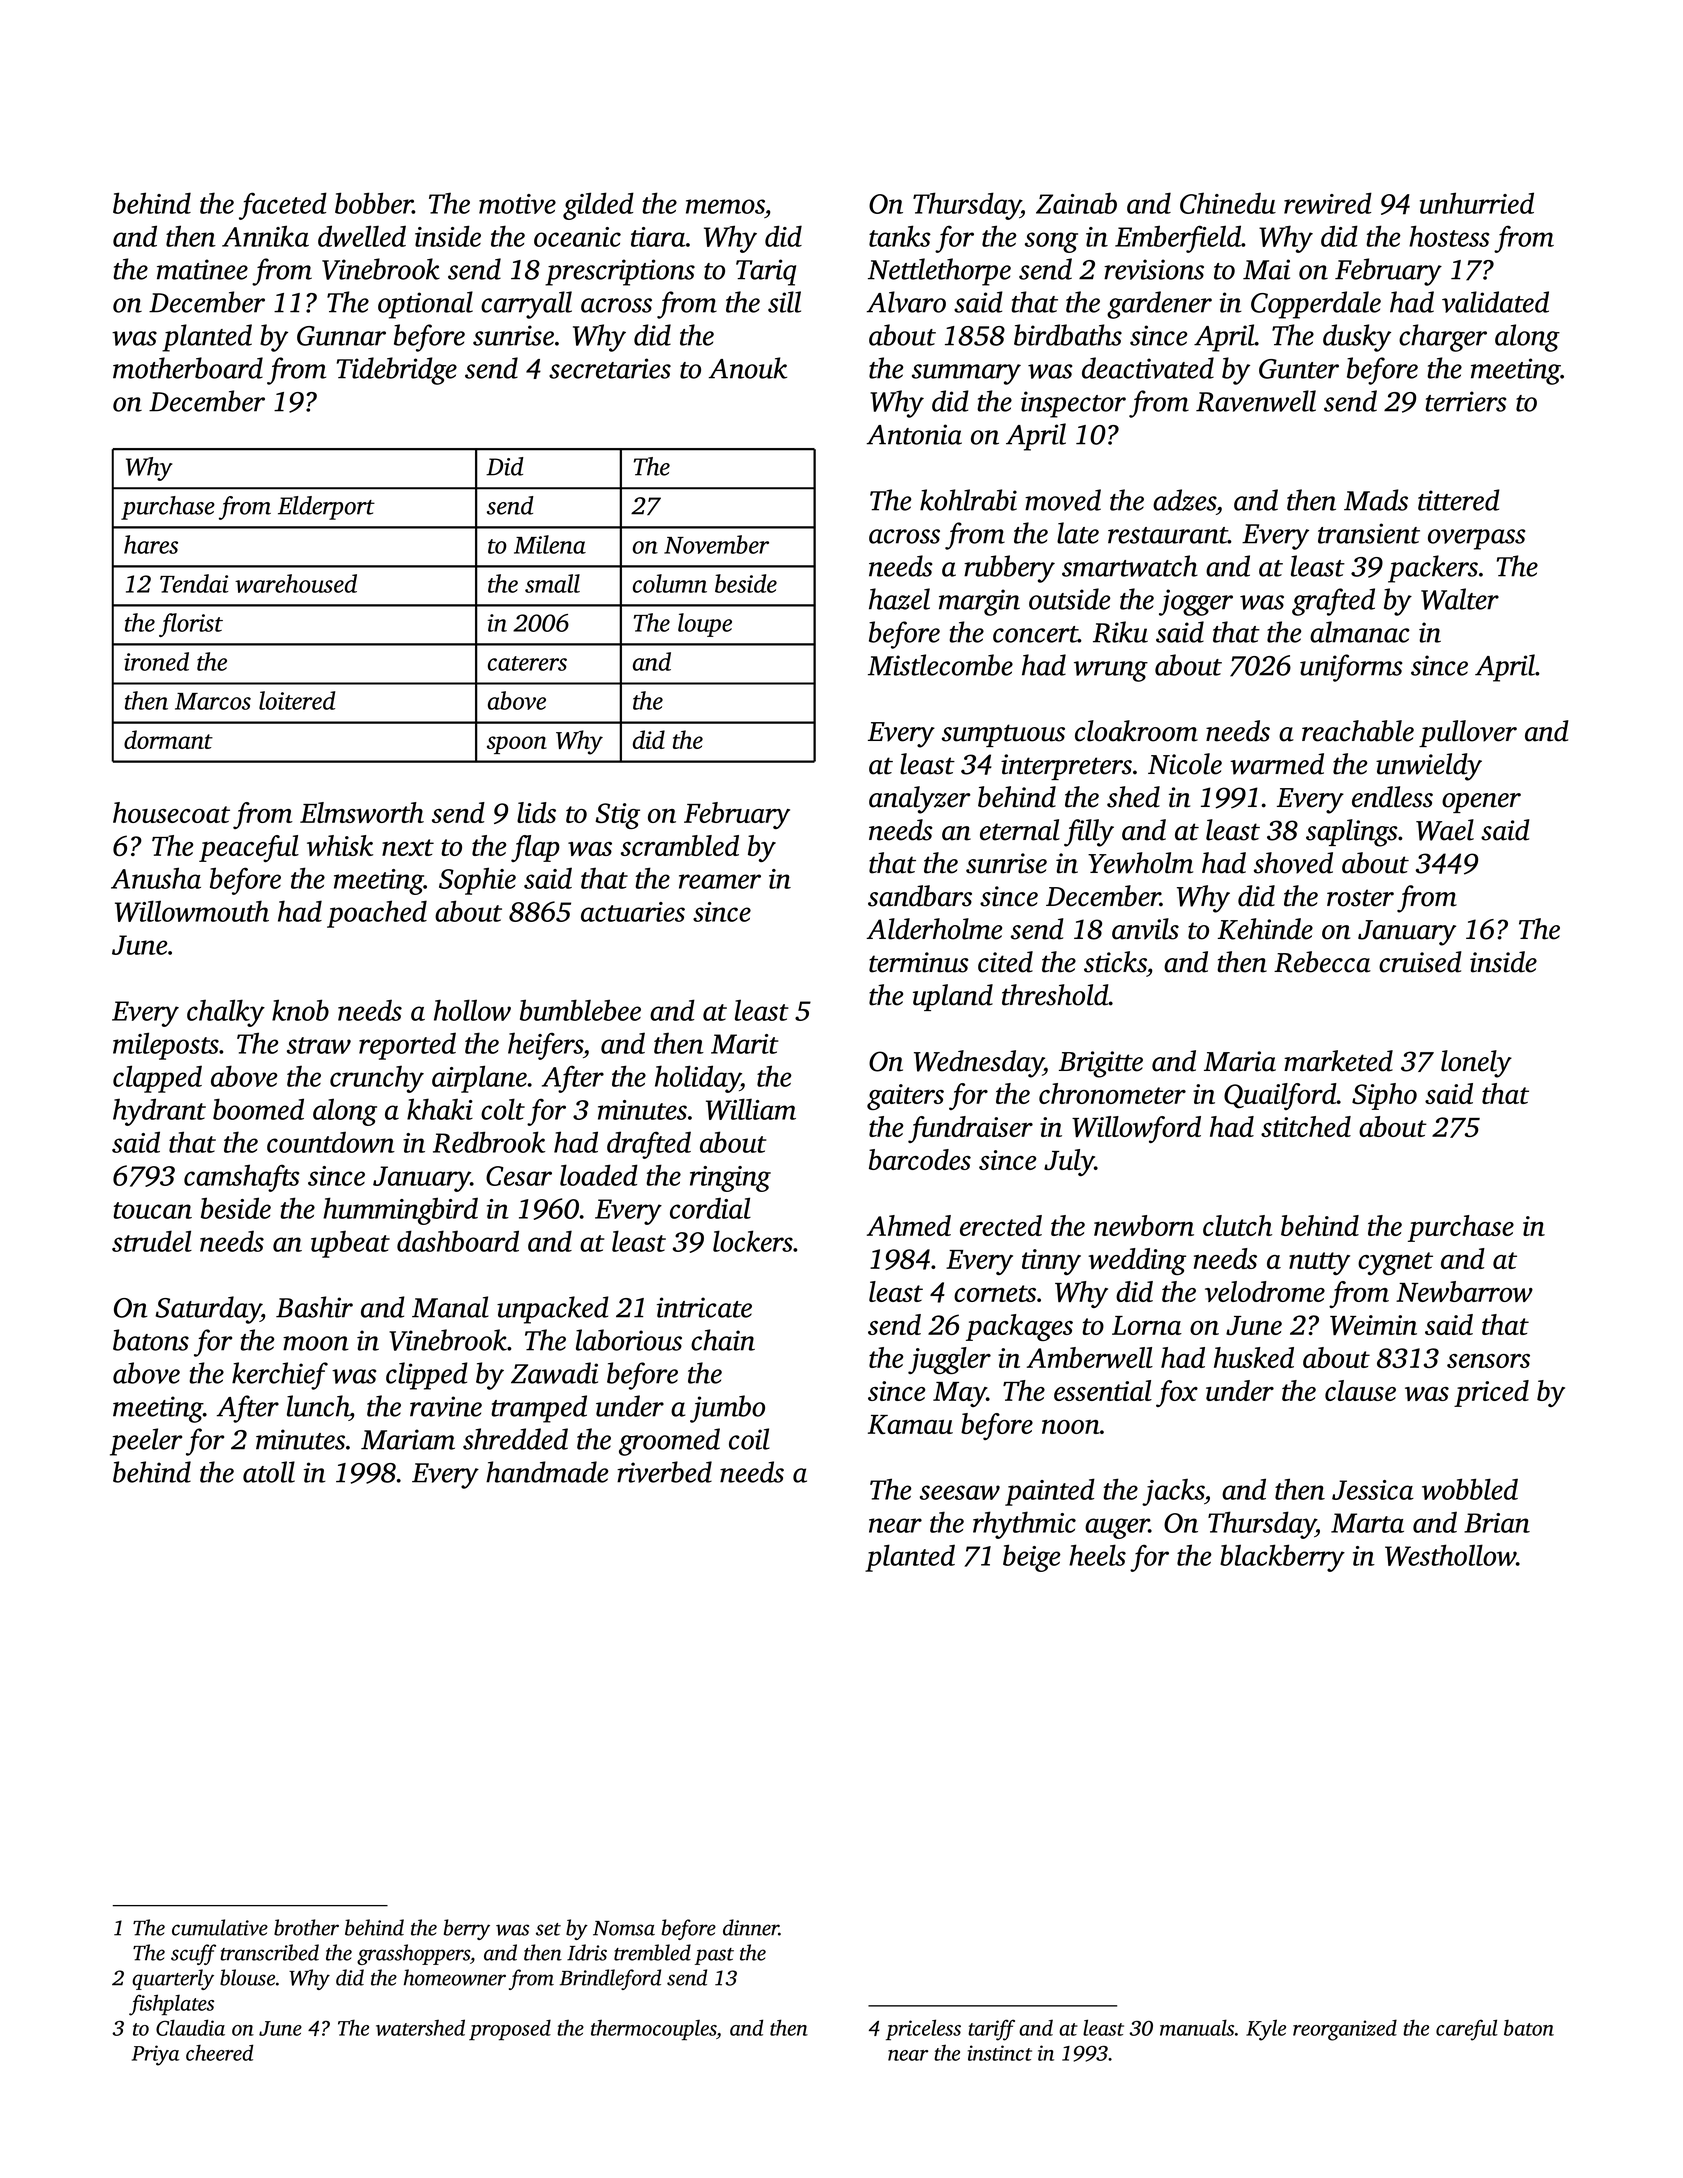  What do you see at coordinates (920, 896) in the document?
I see `sandbars` at bounding box center [920, 896].
